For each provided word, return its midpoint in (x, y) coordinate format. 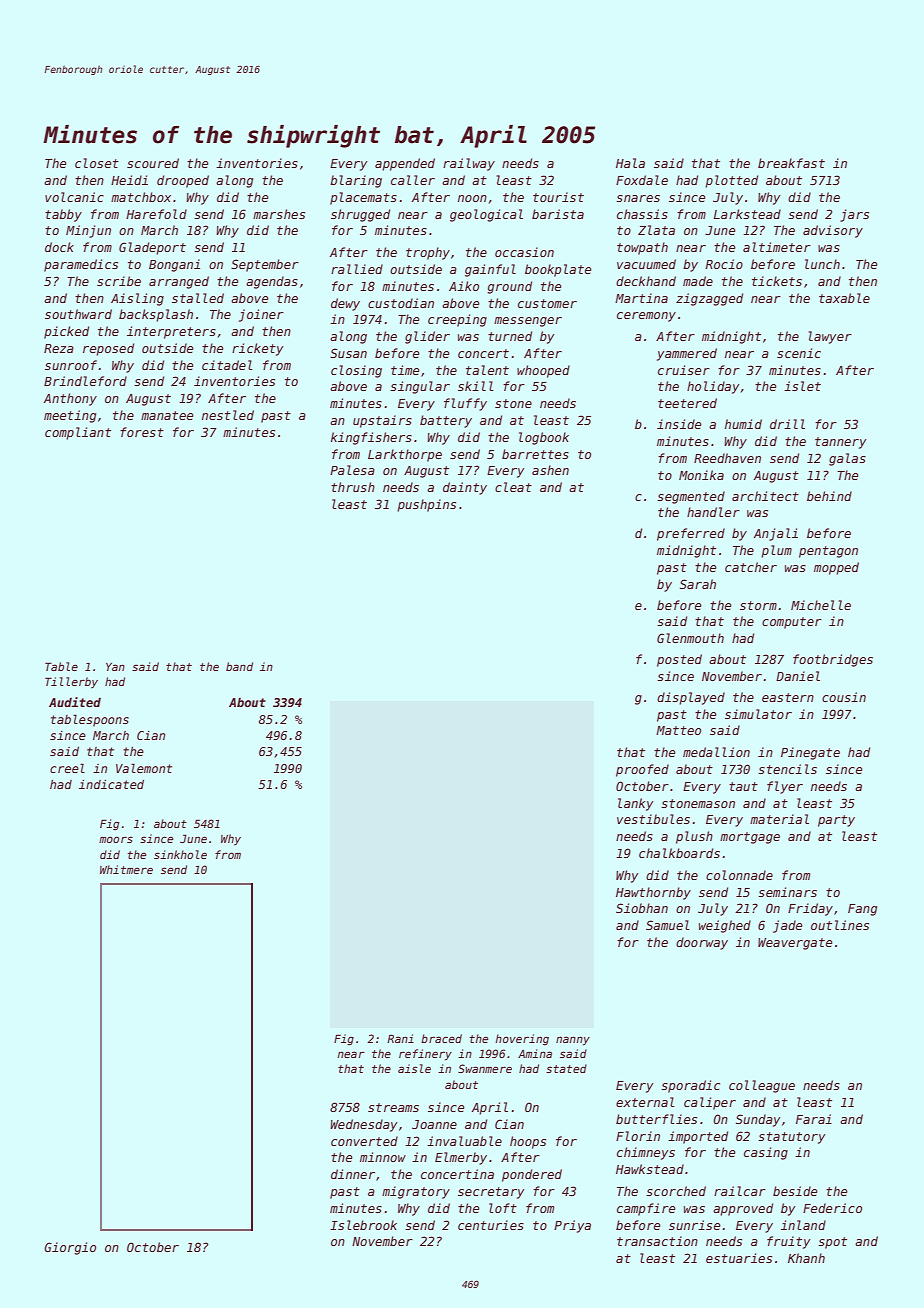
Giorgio (70, 1248)
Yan (115, 667)
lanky (635, 804)
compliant (78, 433)
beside (795, 1191)
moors (116, 839)
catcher (751, 567)
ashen (550, 470)
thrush (353, 487)
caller (413, 180)
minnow (383, 1157)
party (836, 821)
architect (765, 496)
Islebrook (363, 1225)
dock (59, 247)
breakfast (791, 163)
